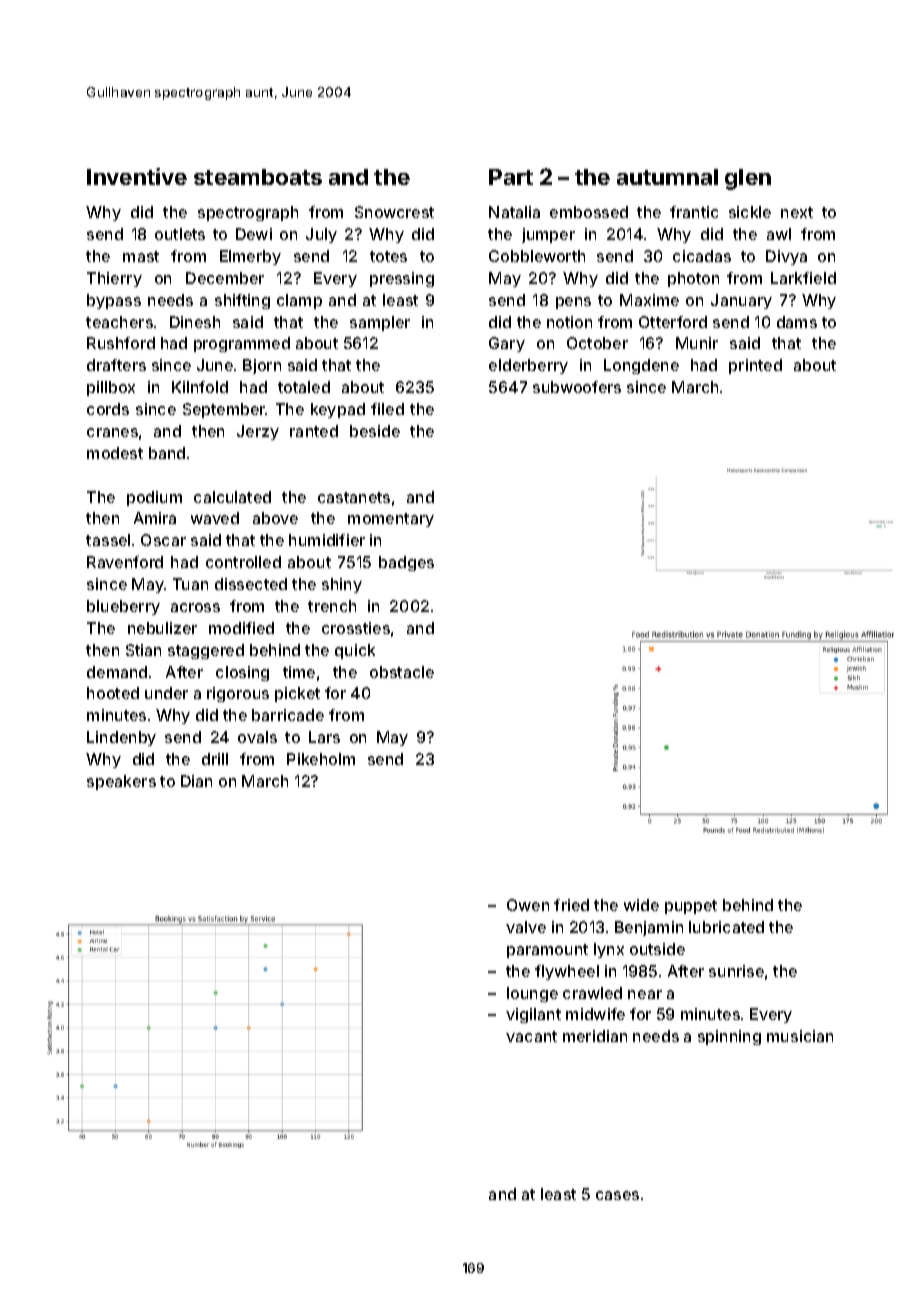  What do you see at coordinates (200, 387) in the image?
I see `Kilnfold` at bounding box center [200, 387].
